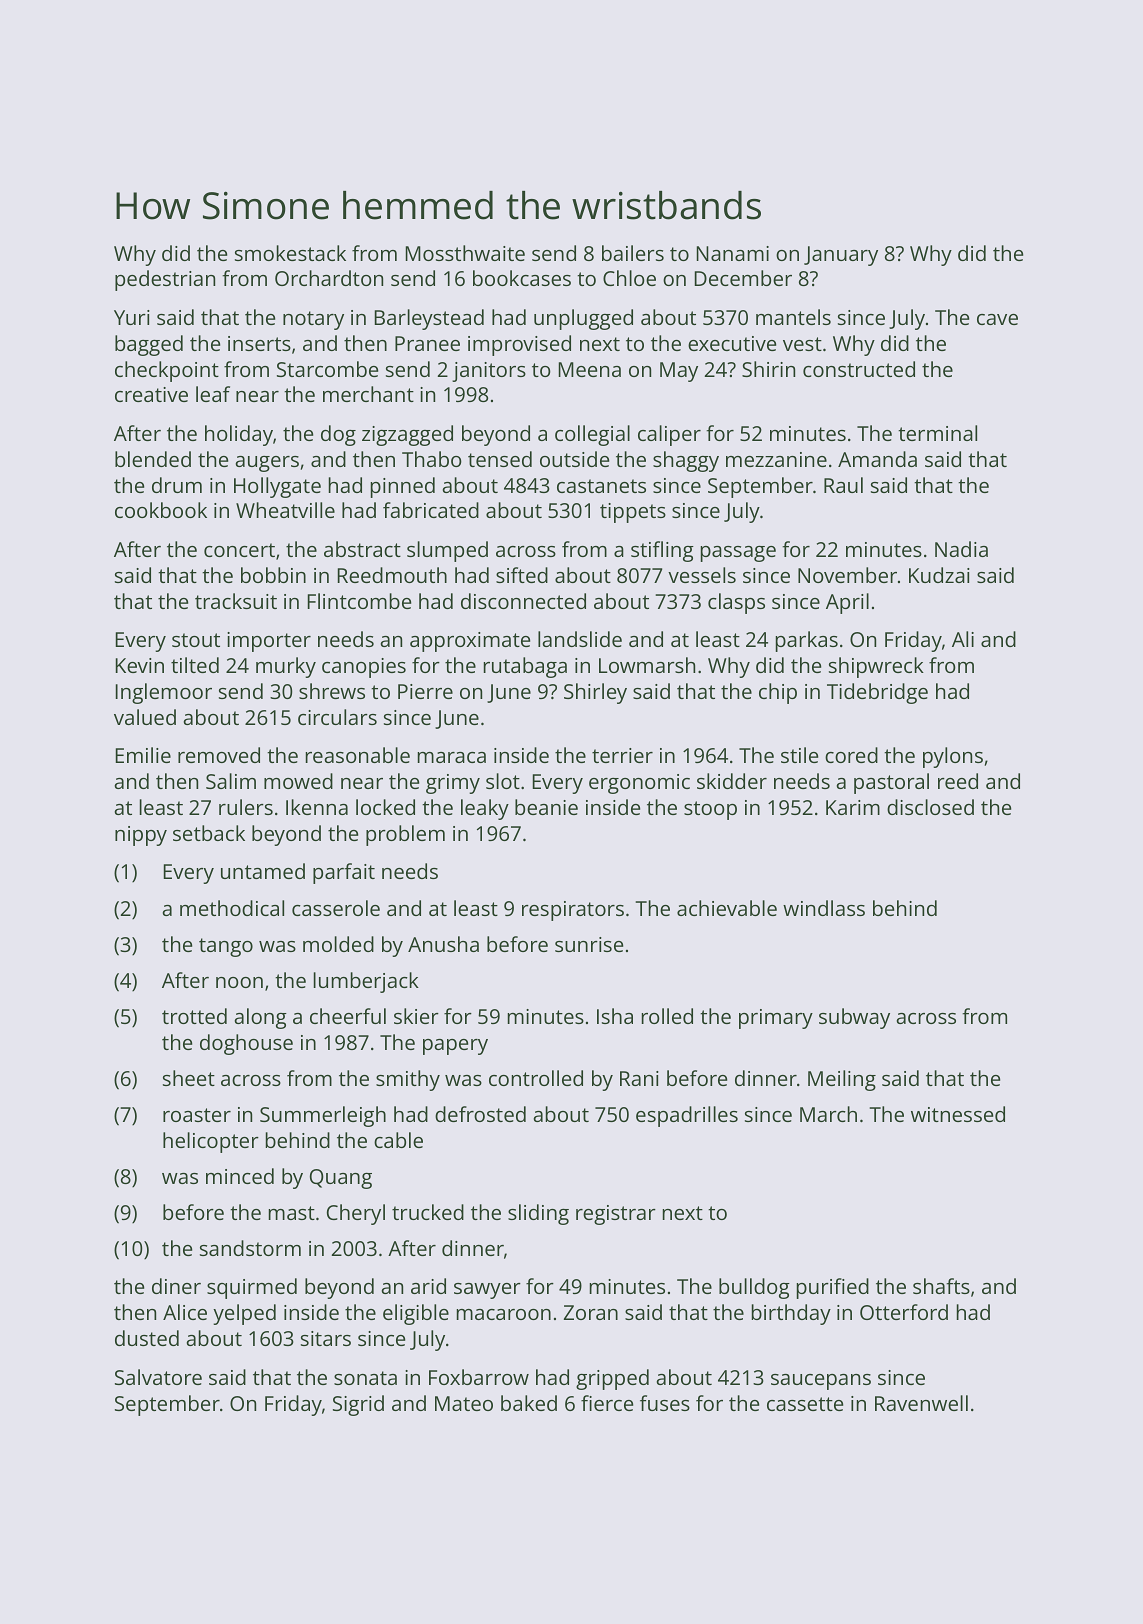  Describe the element at coordinates (480, 1114) in the screenshot. I see `defrosted` at that location.
